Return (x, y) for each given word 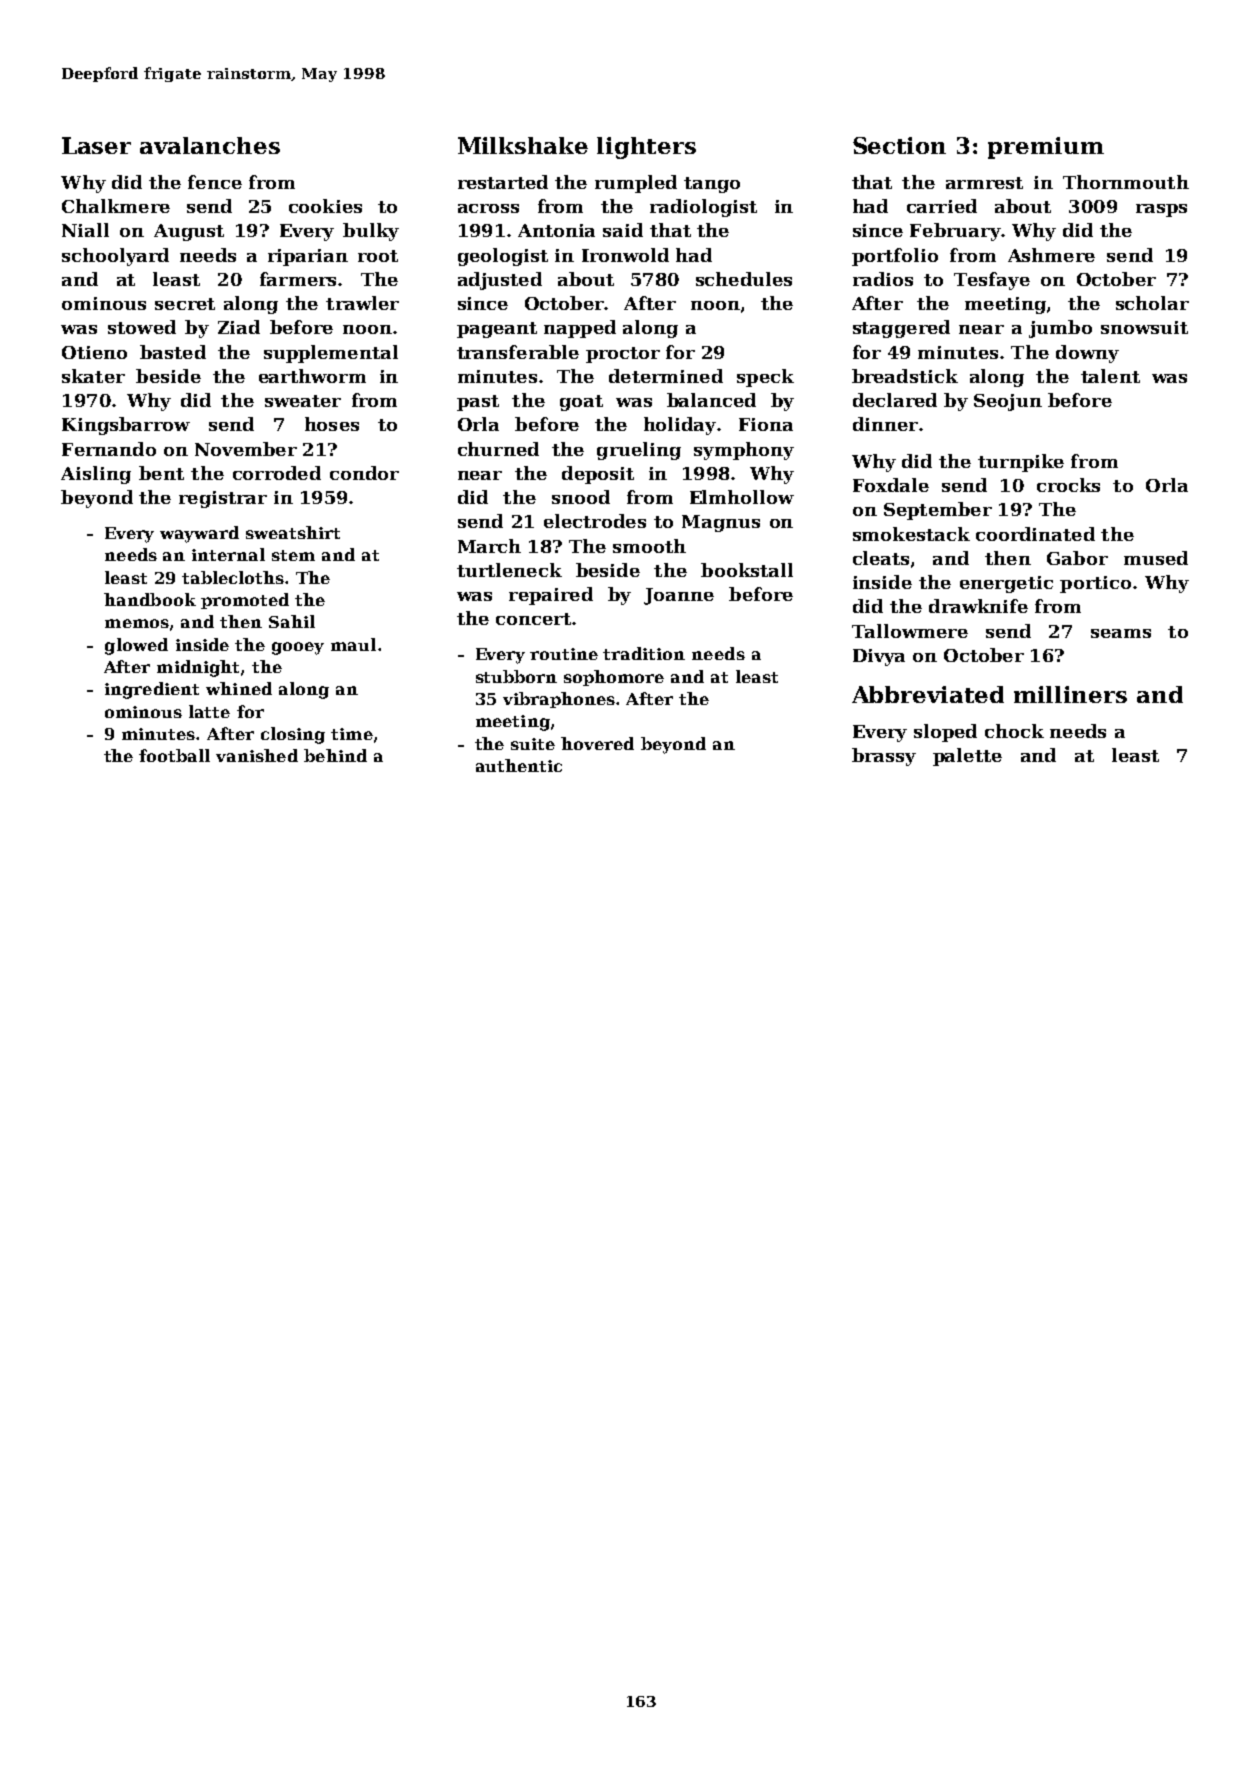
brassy (884, 757)
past (478, 403)
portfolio (895, 257)
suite (533, 744)
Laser (96, 145)
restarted (503, 182)
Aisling (96, 475)
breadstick (905, 376)
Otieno (94, 352)
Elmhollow (742, 497)
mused (1156, 558)
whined (239, 688)
